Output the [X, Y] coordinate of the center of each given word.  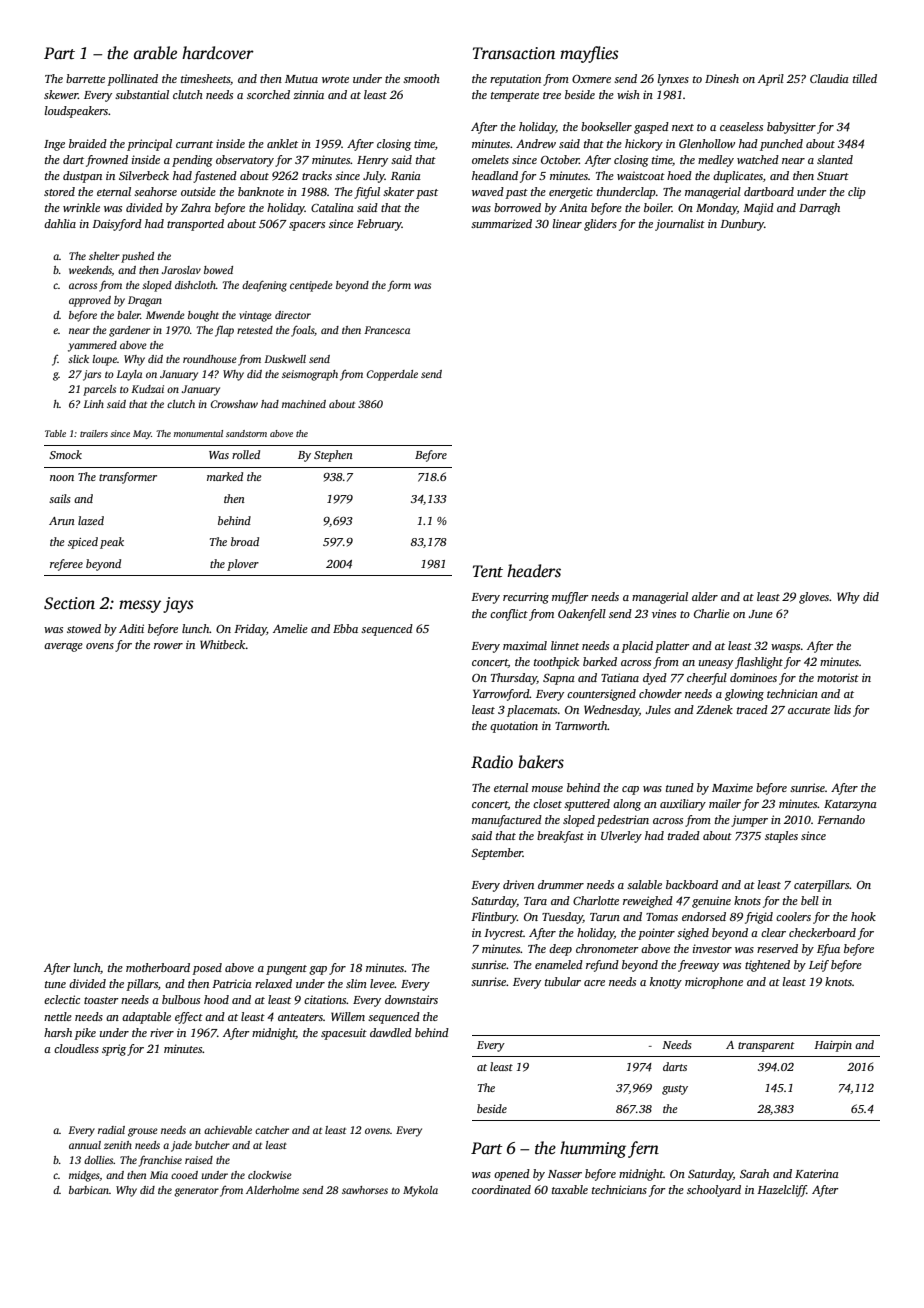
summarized [501, 223]
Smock [65, 454]
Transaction [514, 53]
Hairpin [833, 1046]
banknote [261, 191]
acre [594, 983]
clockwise [270, 1175]
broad [245, 541]
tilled [865, 78]
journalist [680, 225]
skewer [61, 94]
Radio [492, 761]
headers [534, 571]
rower [168, 646]
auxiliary [683, 805]
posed [207, 969]
